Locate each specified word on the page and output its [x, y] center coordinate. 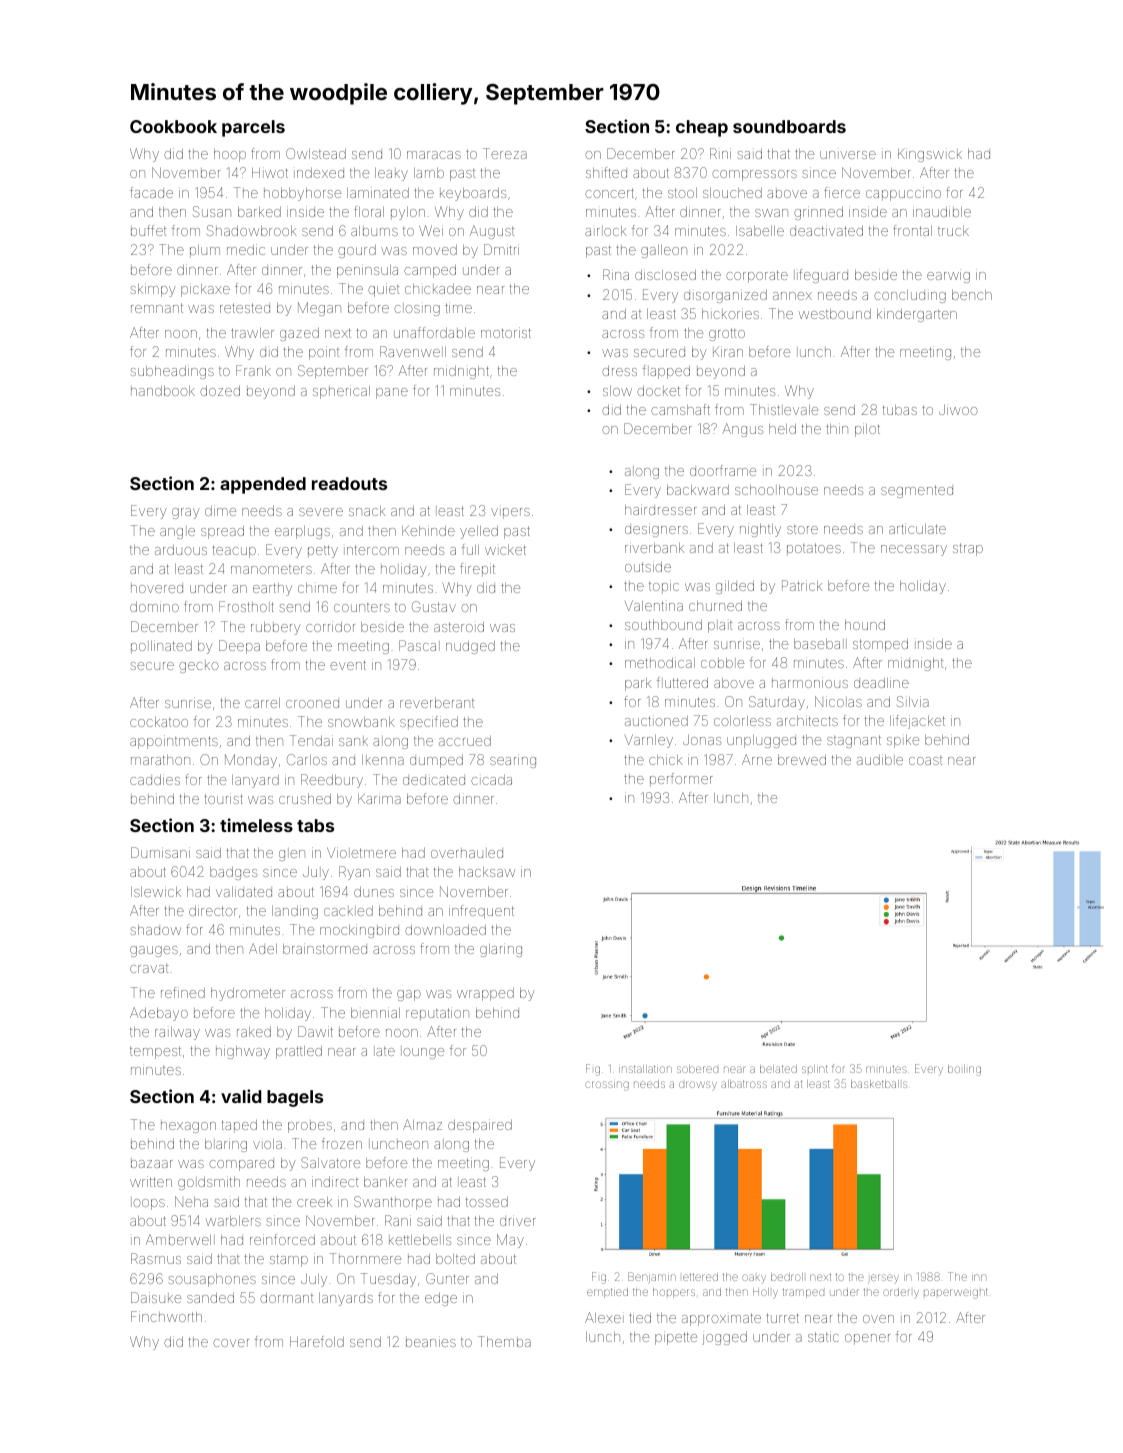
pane [392, 393]
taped [239, 1126]
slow [617, 391]
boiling [964, 1070]
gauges [154, 951]
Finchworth [166, 1316]
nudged [470, 647]
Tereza [505, 153]
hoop [230, 155]
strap [968, 549]
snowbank [361, 722]
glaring [501, 950]
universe [848, 155]
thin [837, 428]
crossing [607, 1086]
